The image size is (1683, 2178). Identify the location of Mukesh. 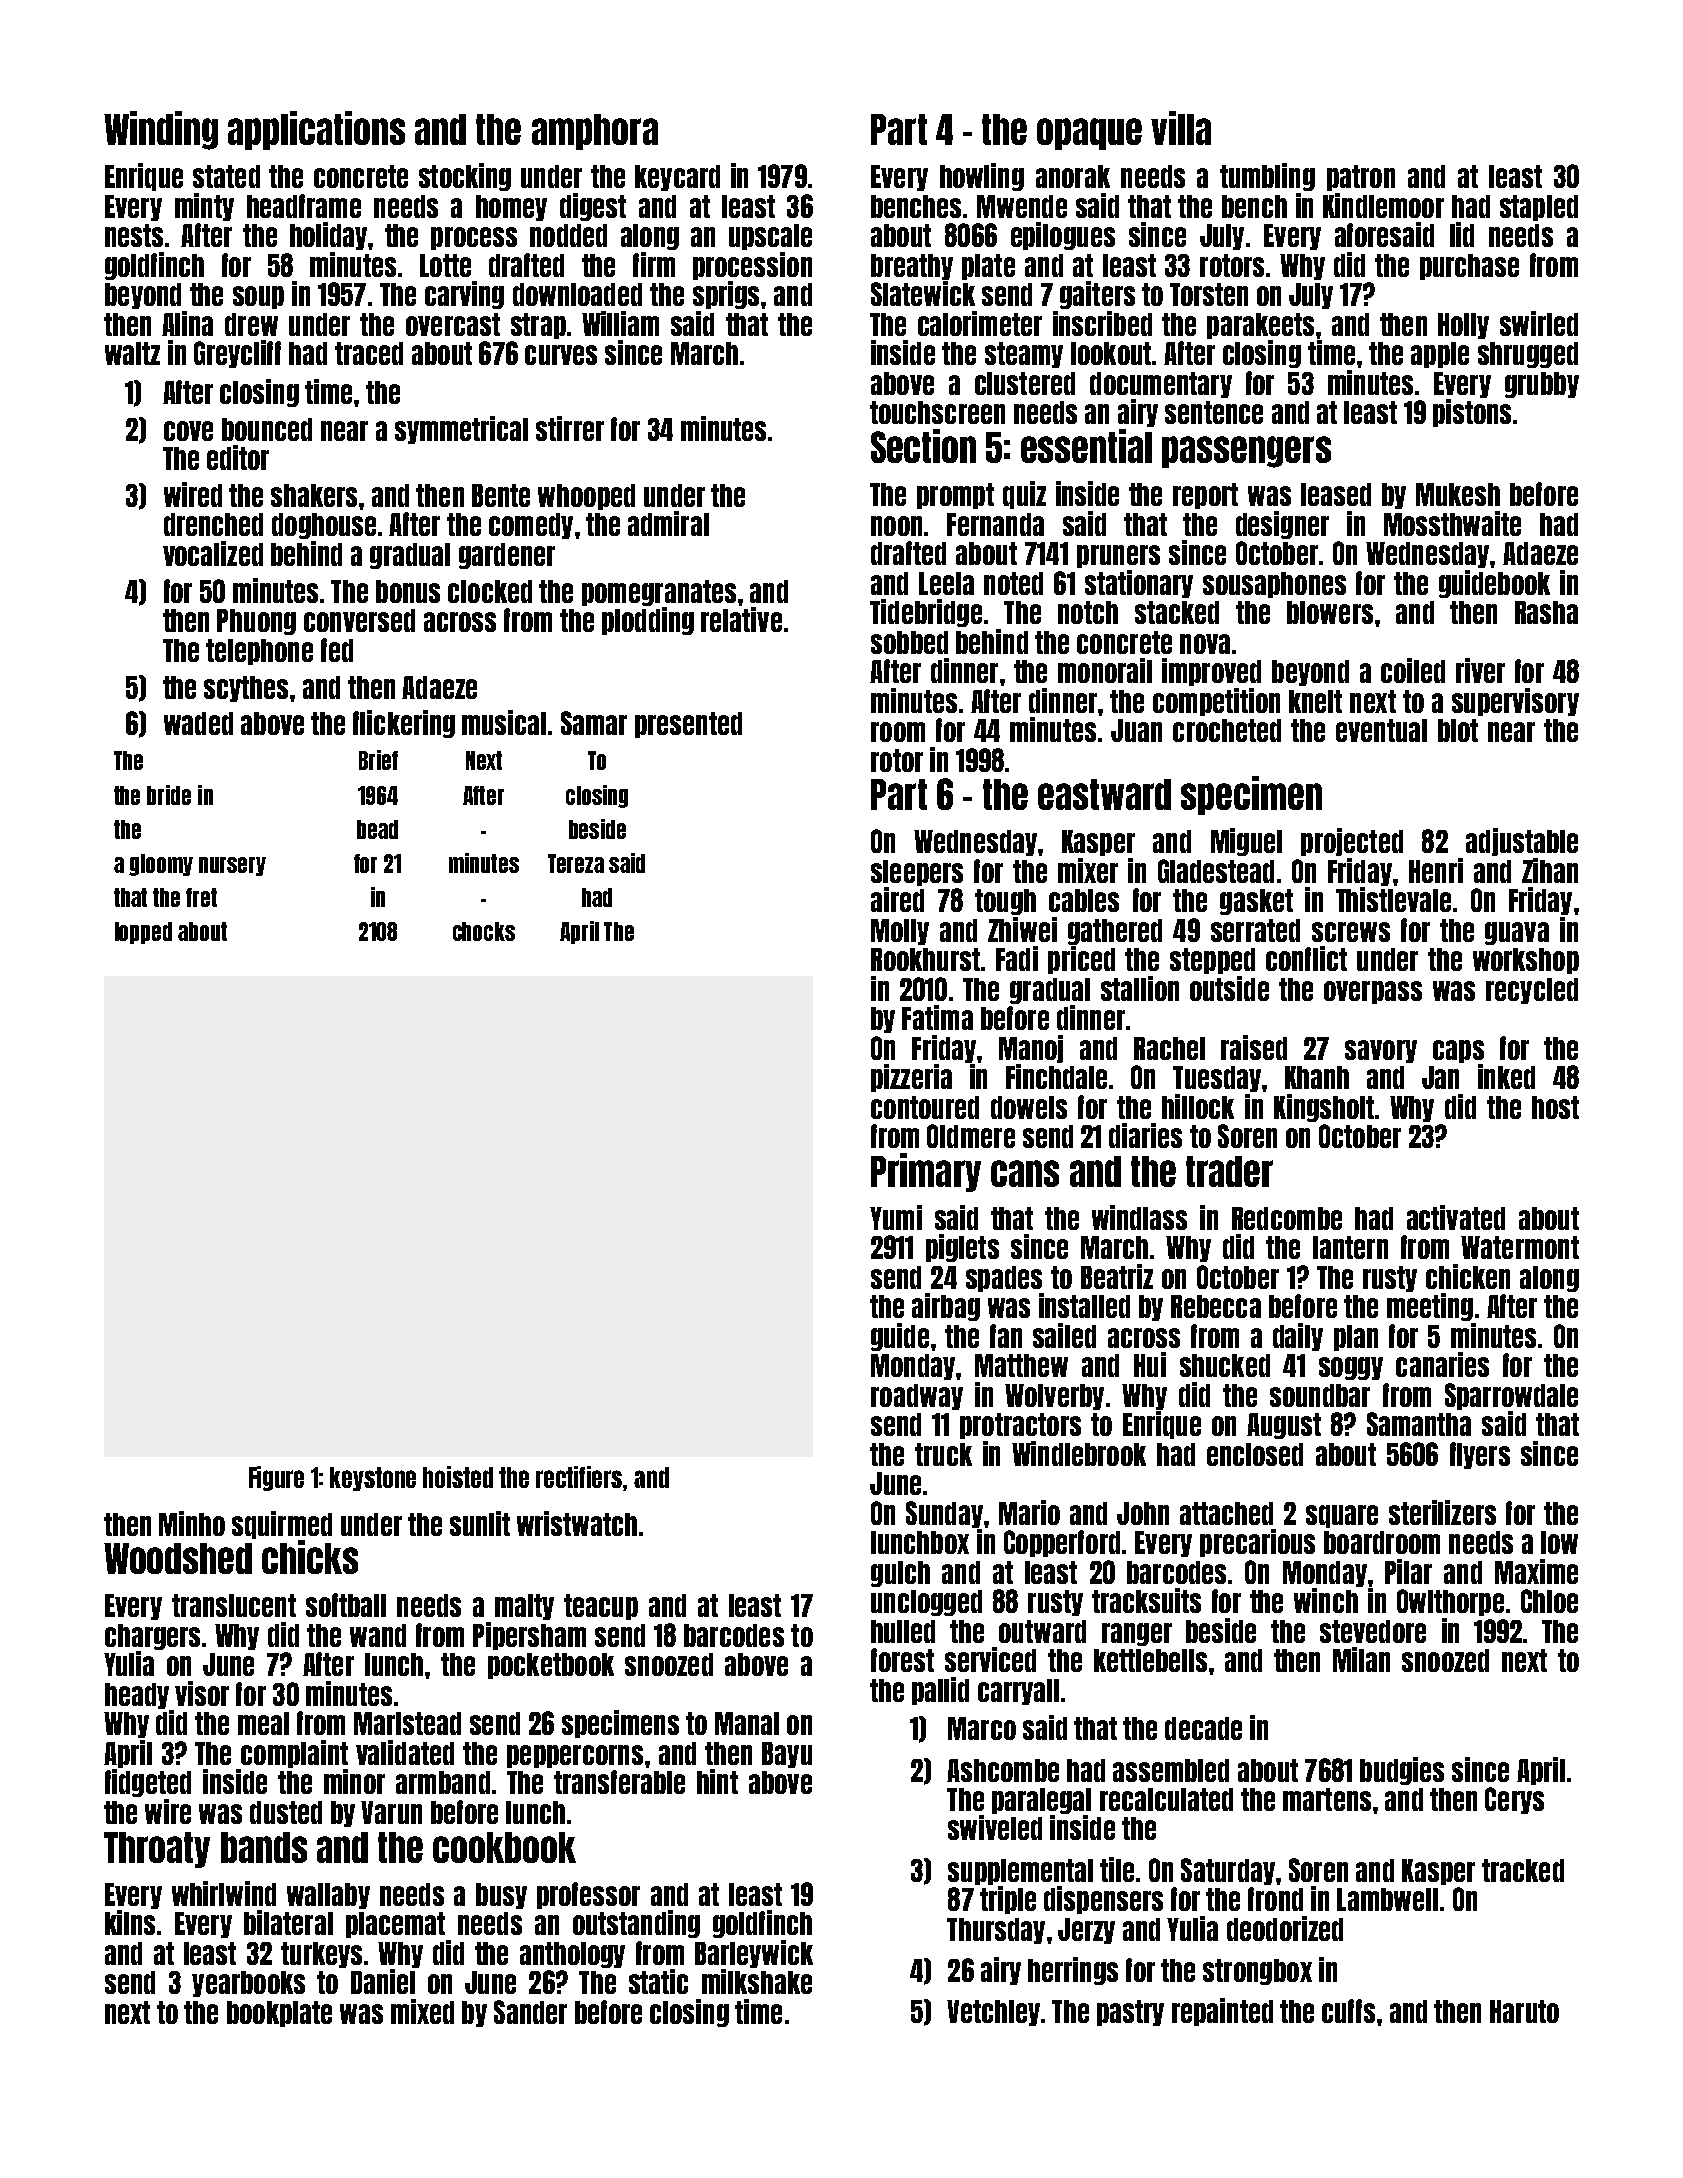
(1458, 494).
